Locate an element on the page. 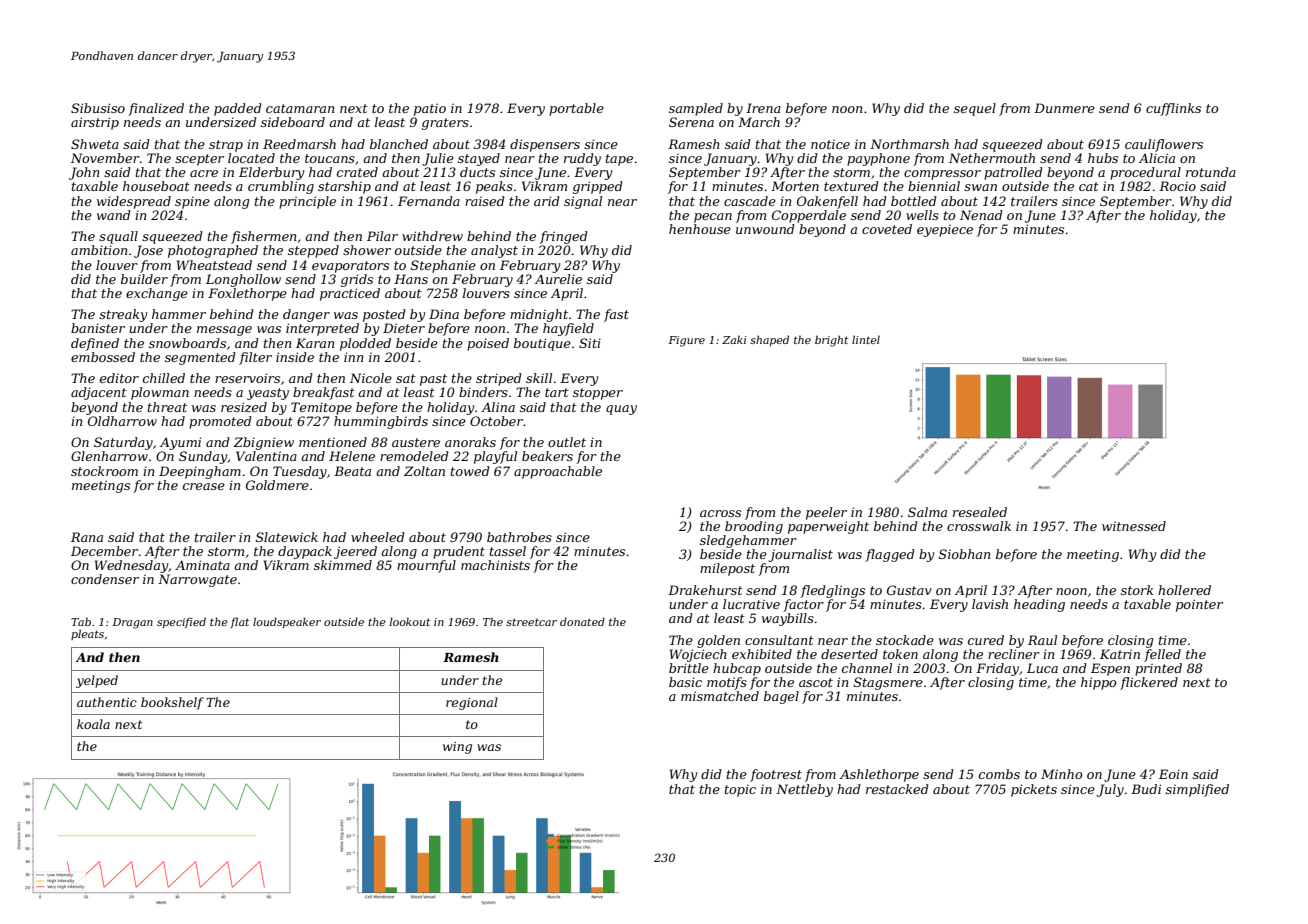 Image resolution: width=1308 pixels, height=924 pixels. stockroom is located at coordinates (104, 471).
